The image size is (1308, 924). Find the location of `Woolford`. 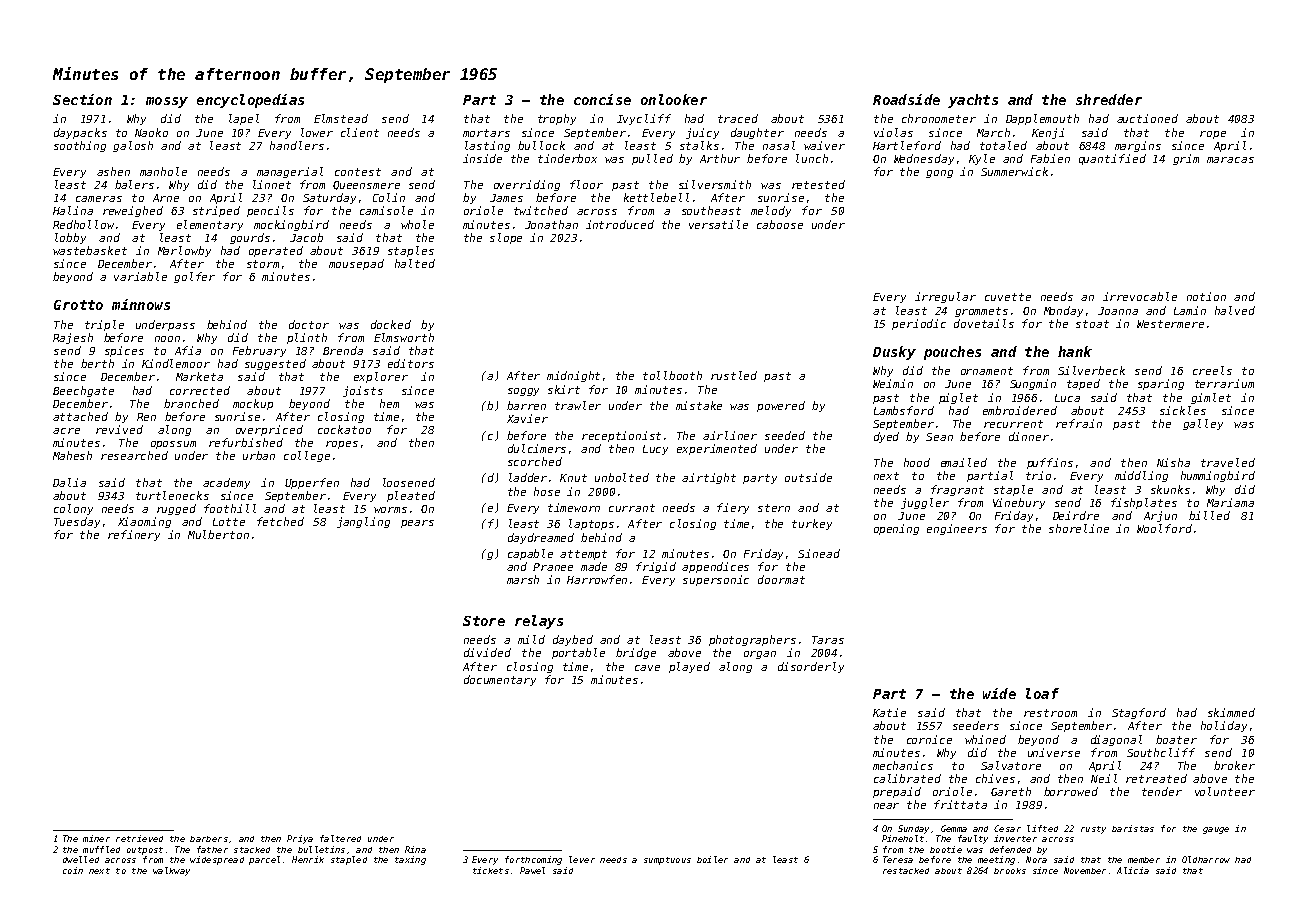

Woolford is located at coordinates (1164, 528).
